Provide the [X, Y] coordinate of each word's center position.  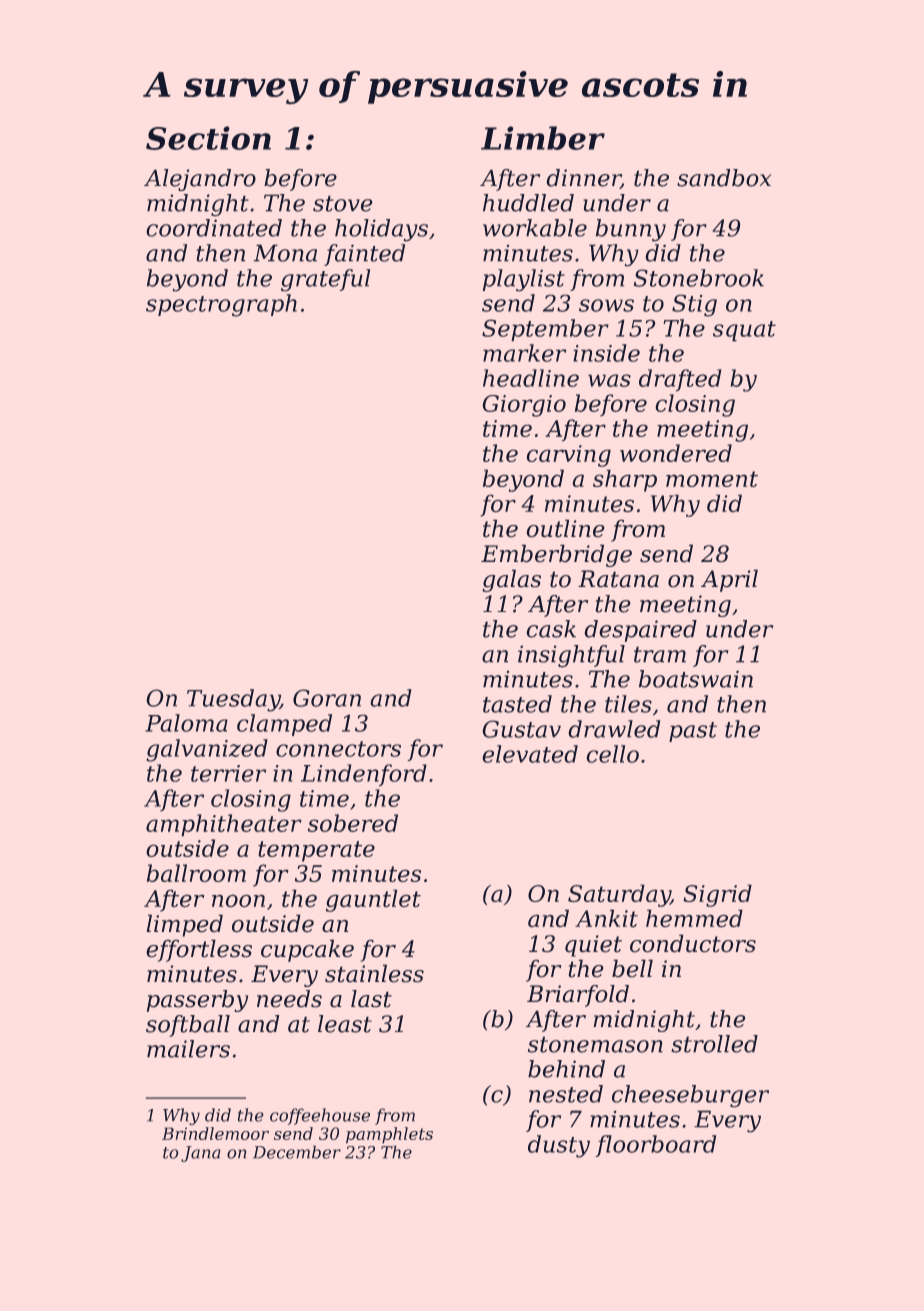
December [297, 1152]
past [693, 732]
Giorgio [524, 406]
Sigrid [717, 895]
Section [208, 138]
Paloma [186, 723]
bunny [631, 230]
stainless [374, 973]
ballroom [196, 873]
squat [744, 331]
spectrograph [221, 305]
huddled [528, 203]
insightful [571, 656]
